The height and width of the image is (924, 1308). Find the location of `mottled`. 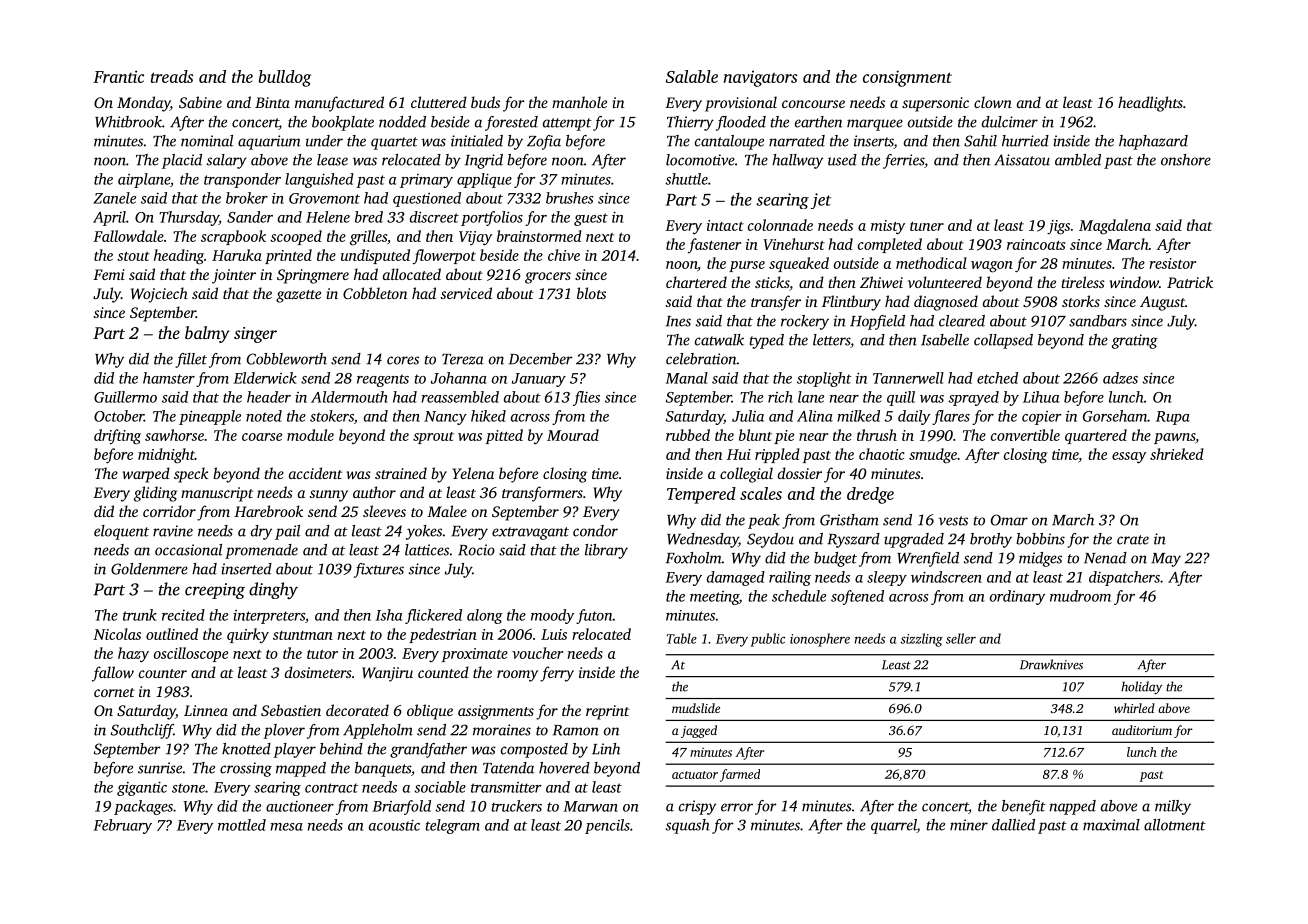

mottled is located at coordinates (242, 825).
